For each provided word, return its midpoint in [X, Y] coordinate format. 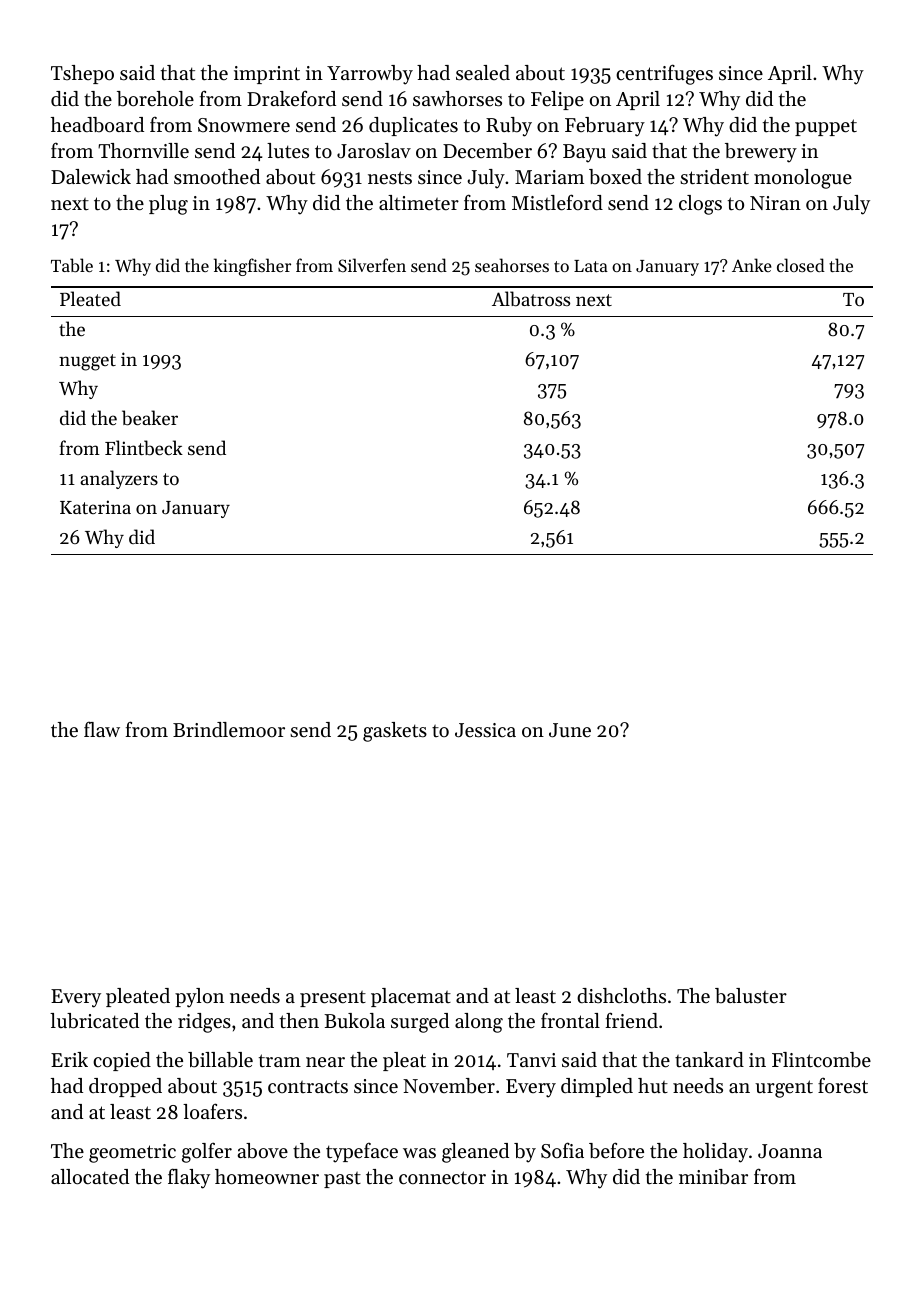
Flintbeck [144, 448]
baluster [751, 996]
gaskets [395, 732]
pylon [199, 998]
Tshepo [82, 74]
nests [390, 178]
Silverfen [372, 265]
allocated [90, 1177]
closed [801, 265]
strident [714, 177]
